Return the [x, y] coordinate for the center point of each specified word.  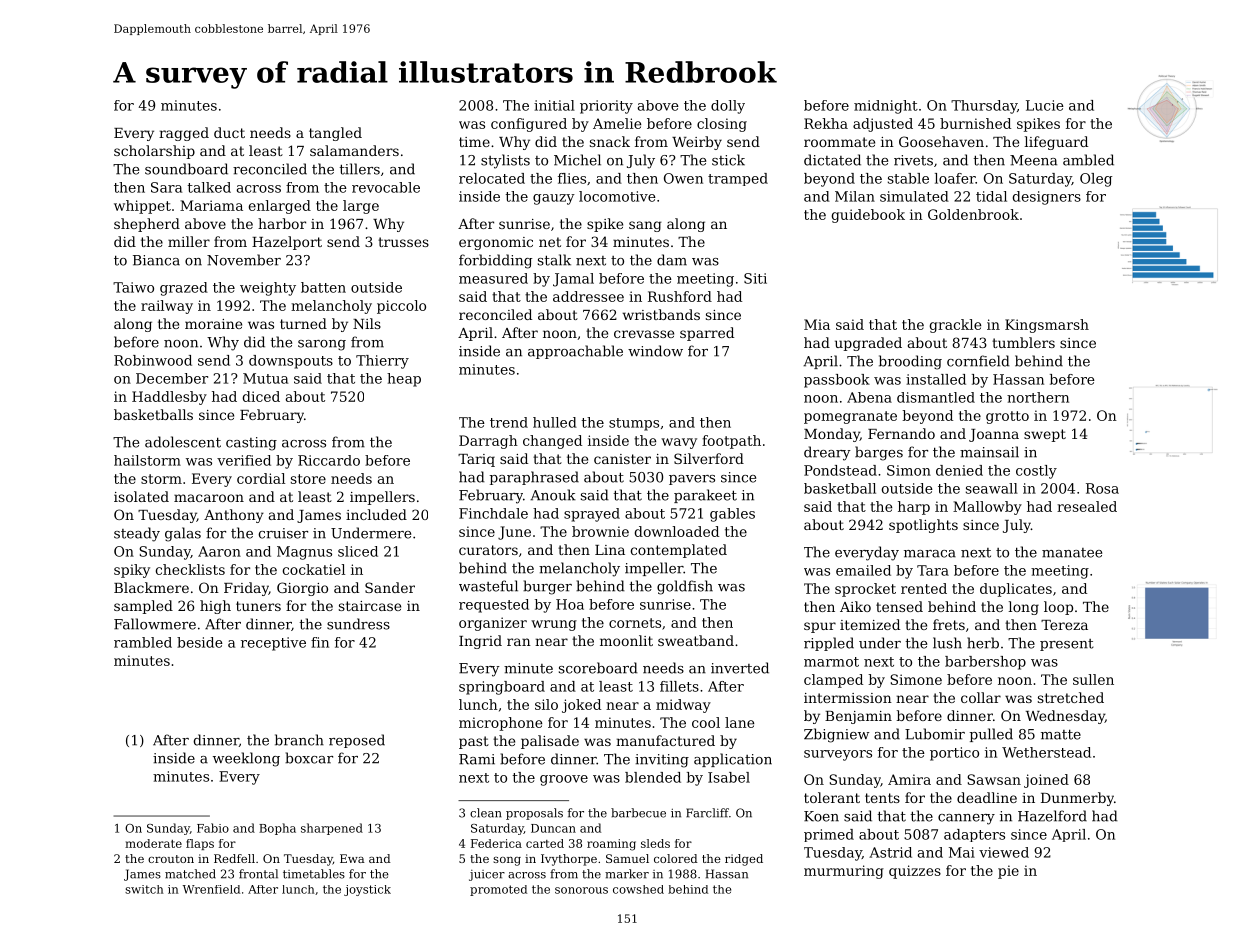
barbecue [638, 813]
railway [167, 307]
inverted [740, 668]
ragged [184, 134]
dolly [728, 107]
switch [144, 889]
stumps [634, 424]
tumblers [1023, 342]
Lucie [1045, 105]
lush [947, 643]
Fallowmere [155, 624]
